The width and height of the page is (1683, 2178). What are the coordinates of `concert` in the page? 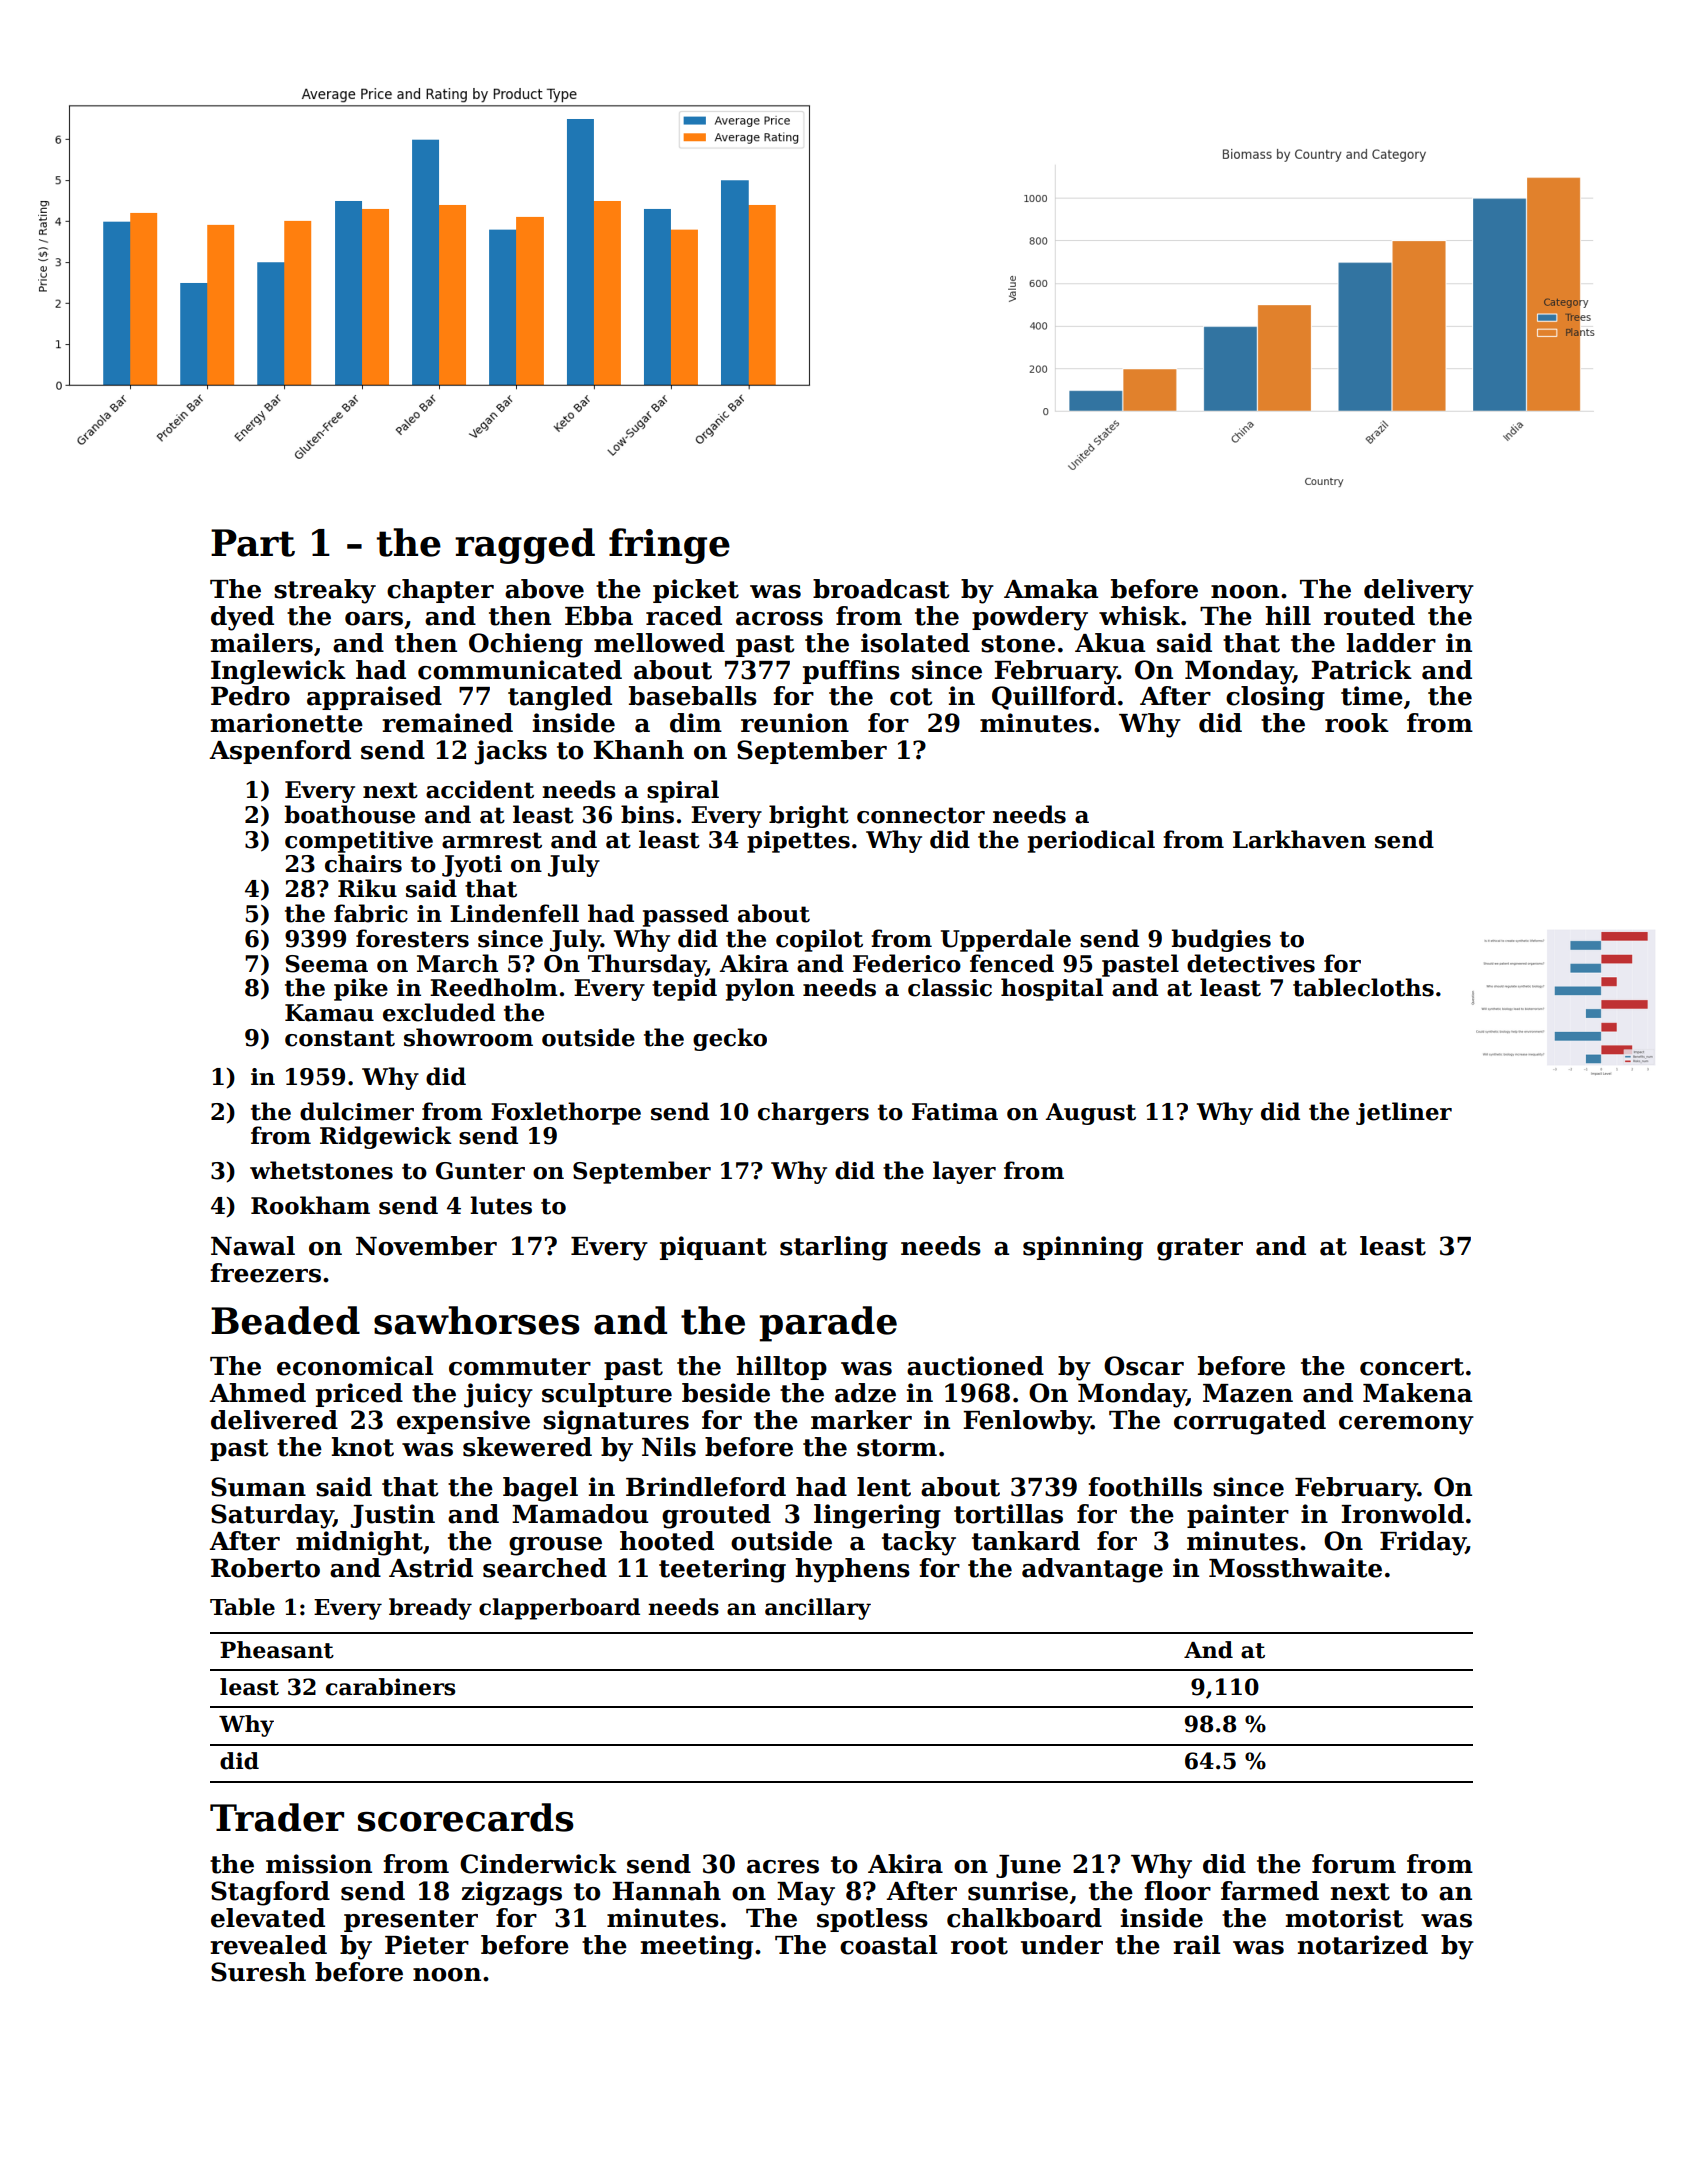 It's located at (1412, 1367).
